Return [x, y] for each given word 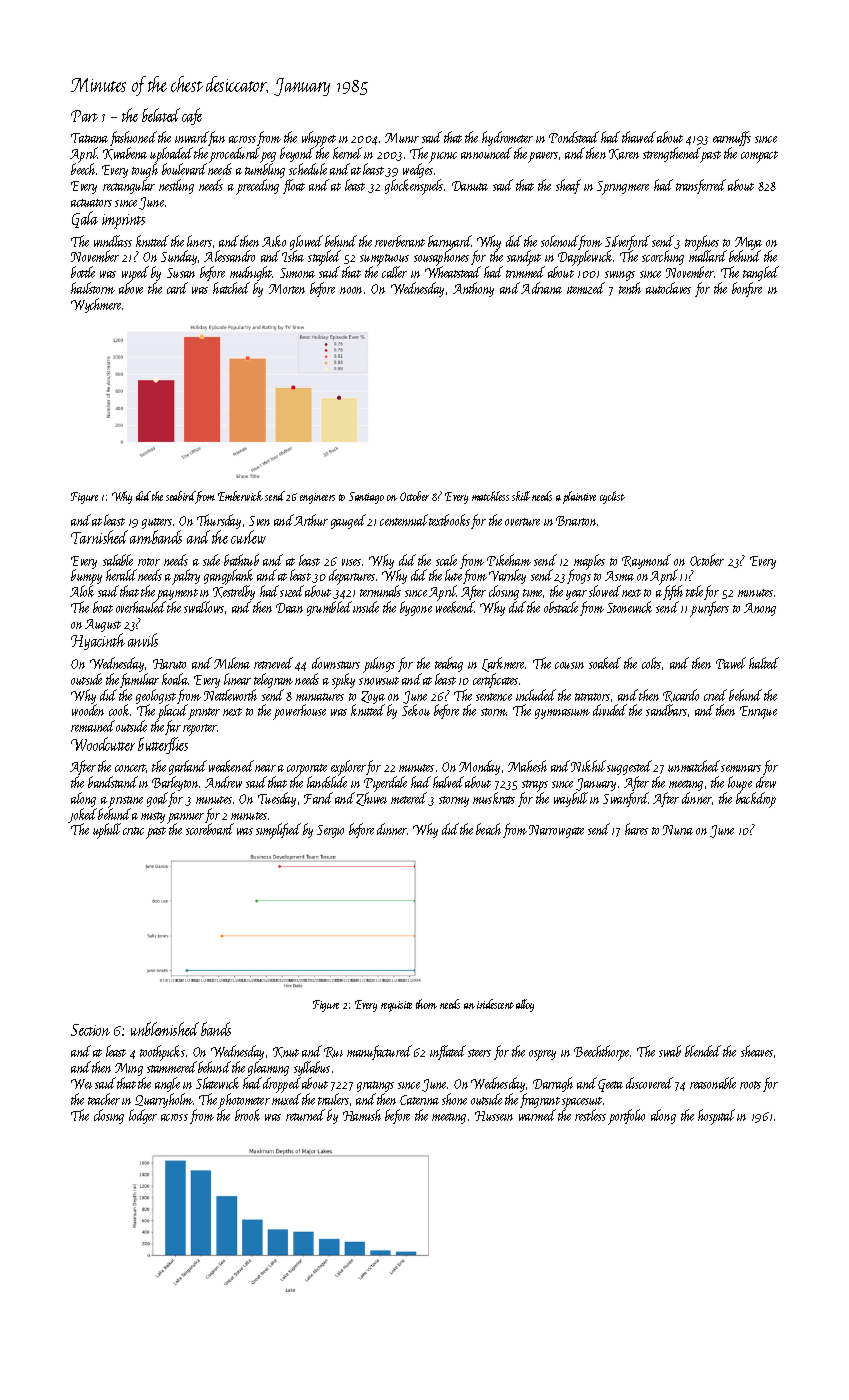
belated [161, 115]
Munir [402, 138]
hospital [716, 1117]
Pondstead [574, 137]
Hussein [494, 1116]
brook [247, 1115]
